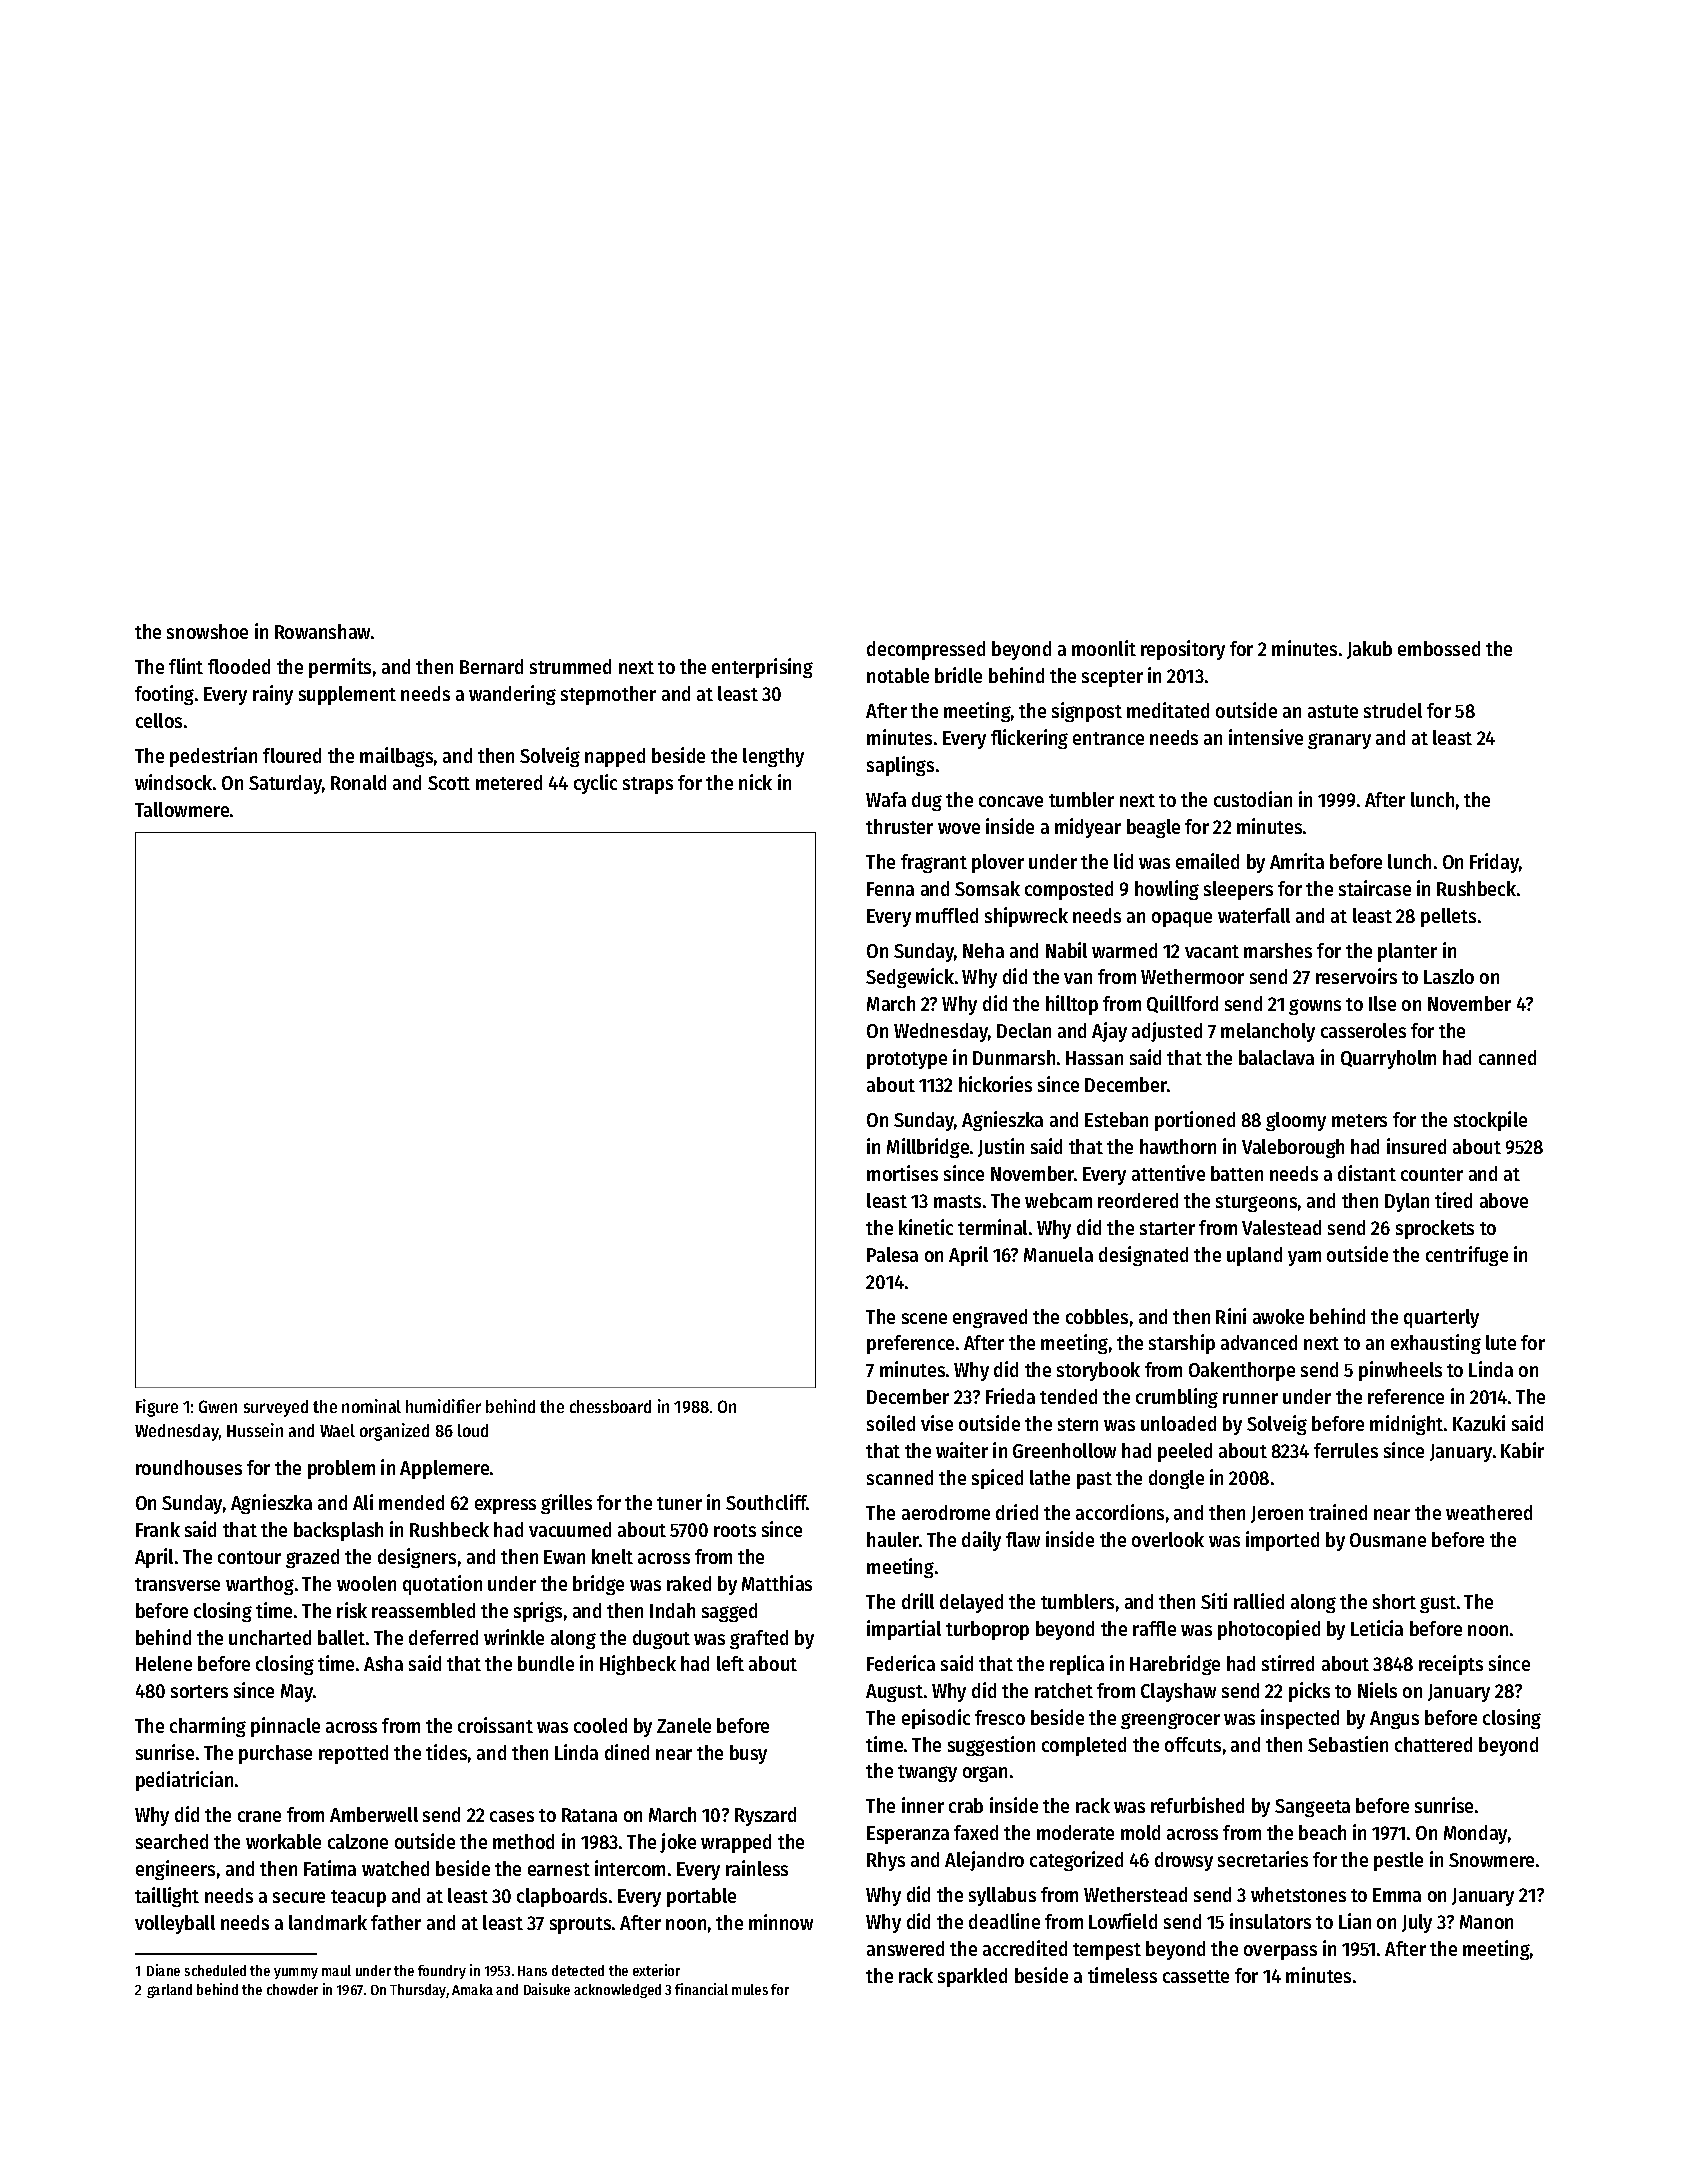 The height and width of the page is (2178, 1683). Describe the element at coordinates (1277, 1514) in the page. I see `Jeroen` at that location.
